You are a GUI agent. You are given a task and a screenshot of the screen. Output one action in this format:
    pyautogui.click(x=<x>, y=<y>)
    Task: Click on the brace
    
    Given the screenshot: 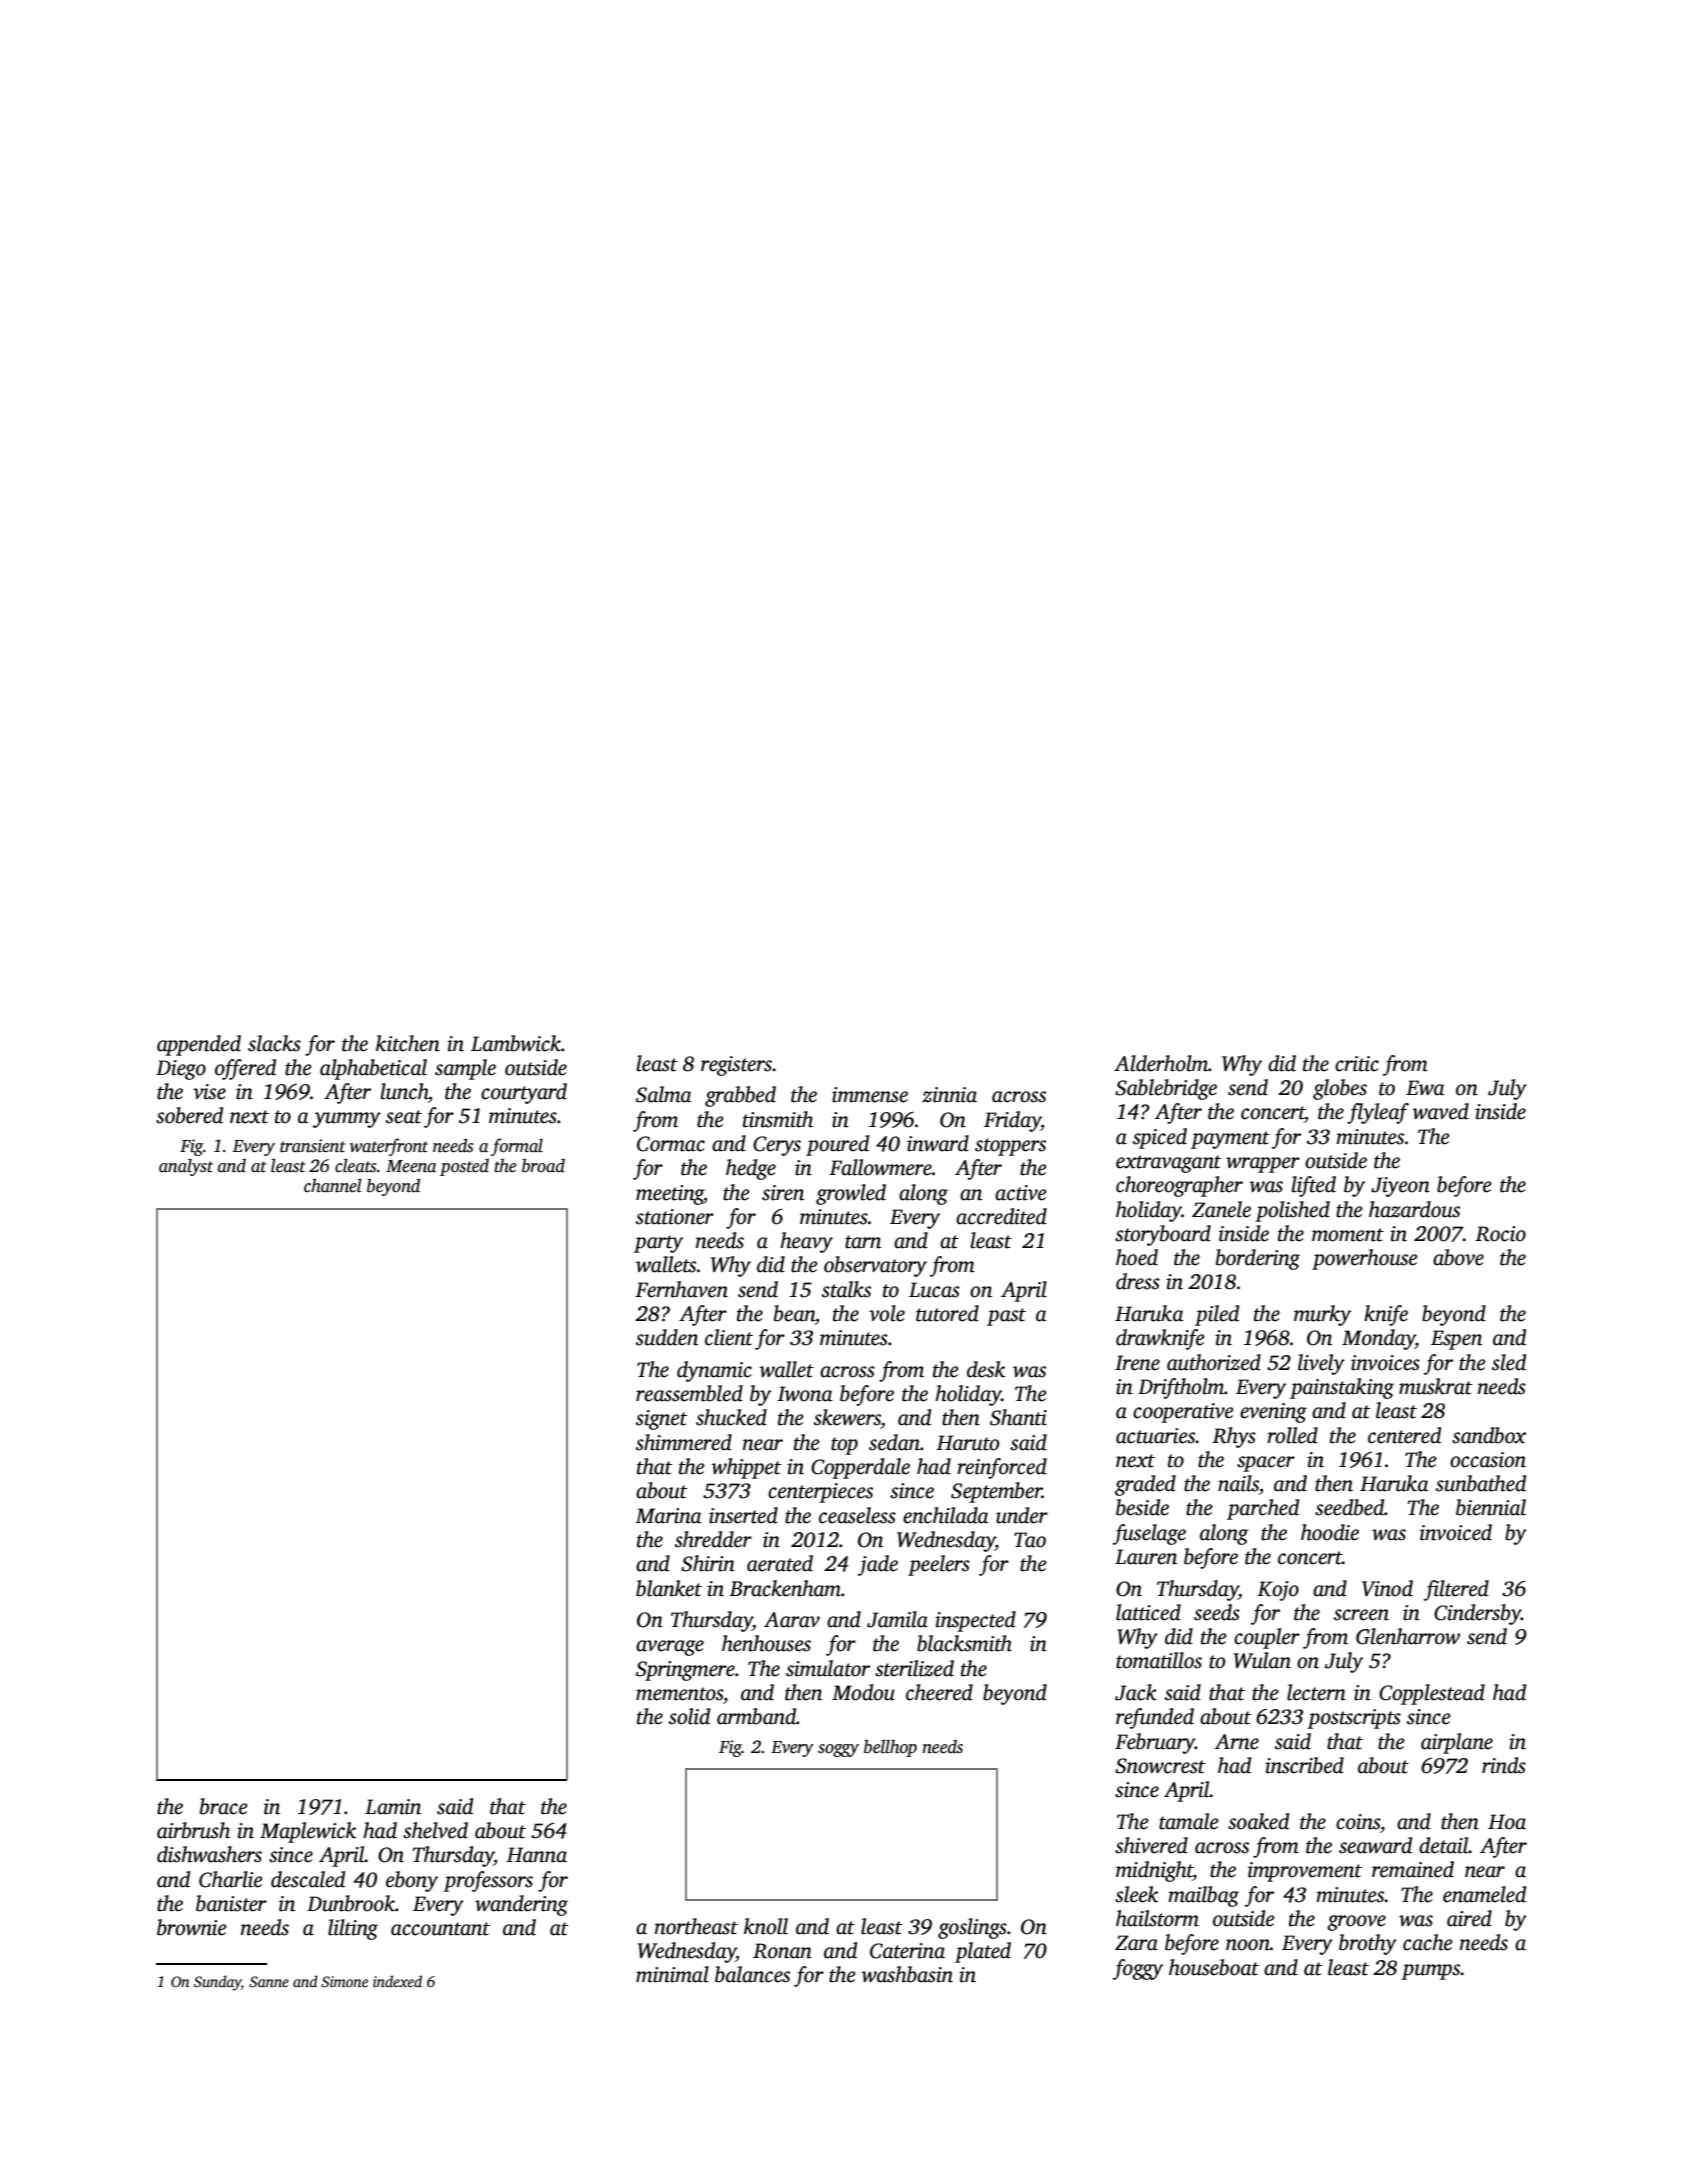 What is the action you would take?
    pyautogui.click(x=224, y=1806)
